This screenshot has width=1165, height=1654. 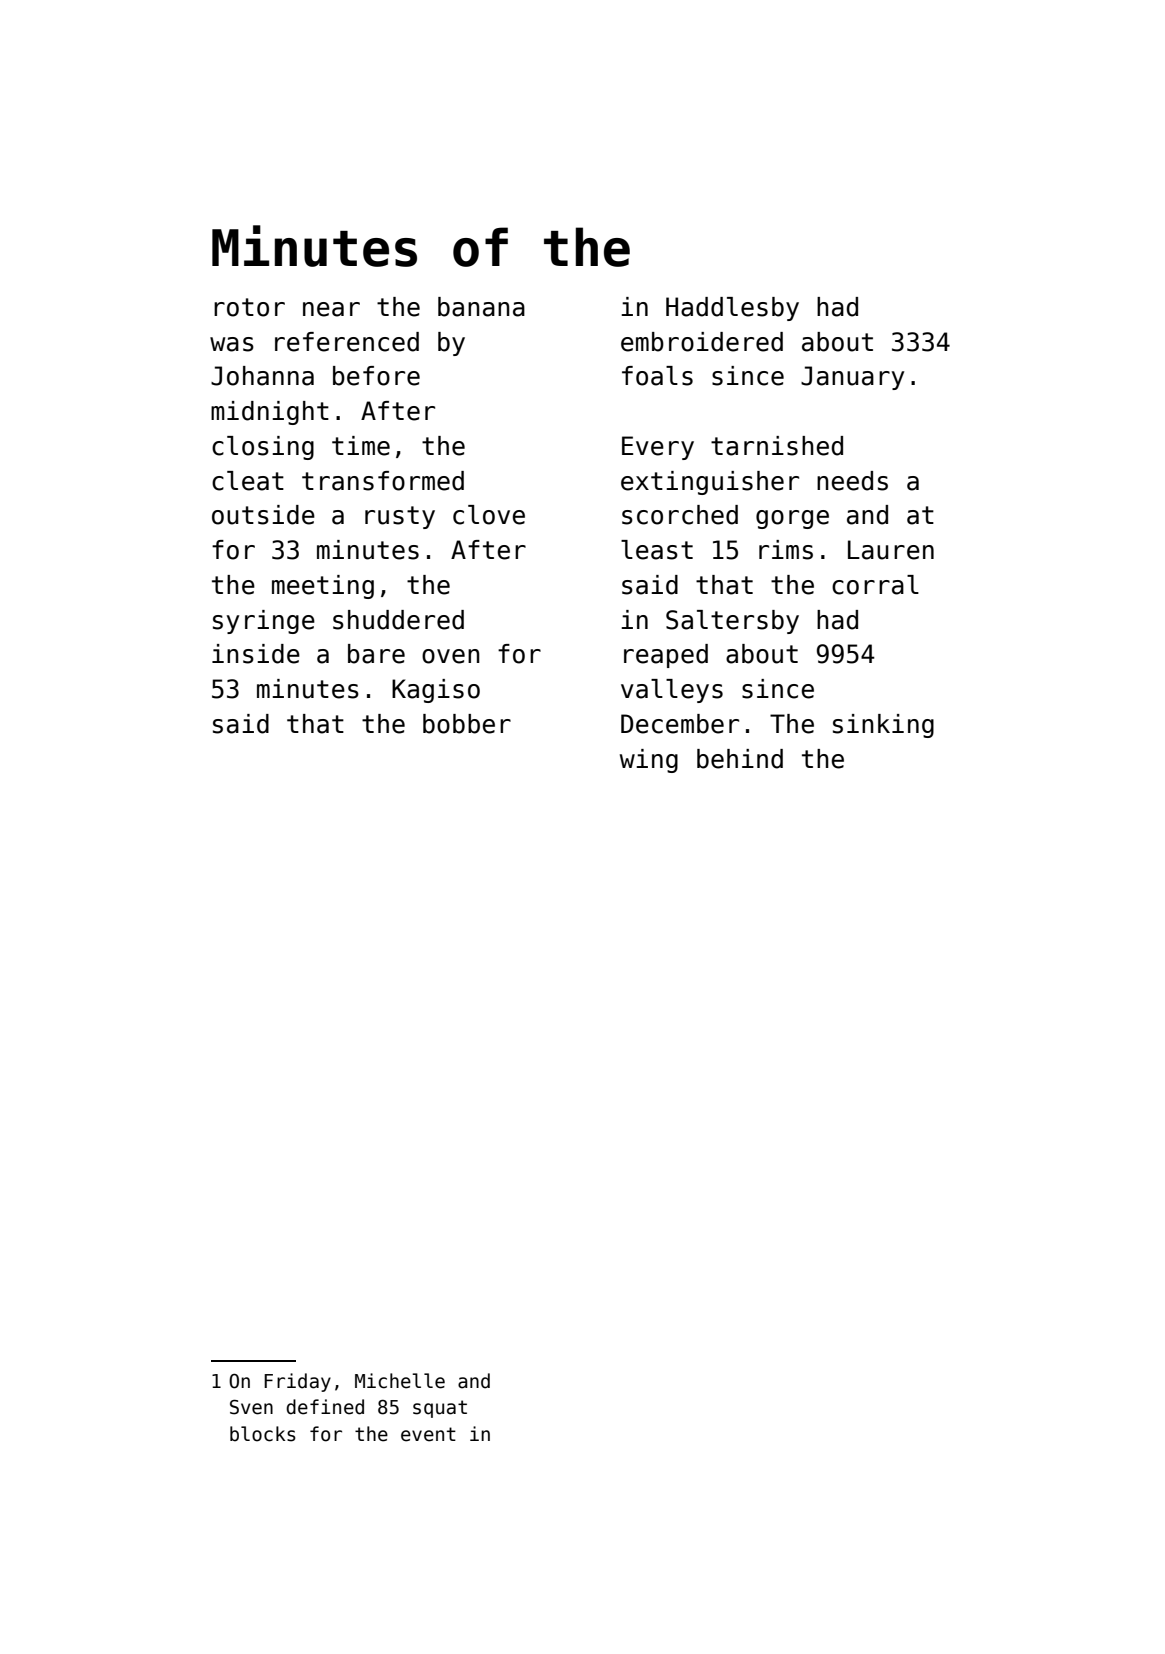 What do you see at coordinates (649, 761) in the screenshot?
I see `wing` at bounding box center [649, 761].
